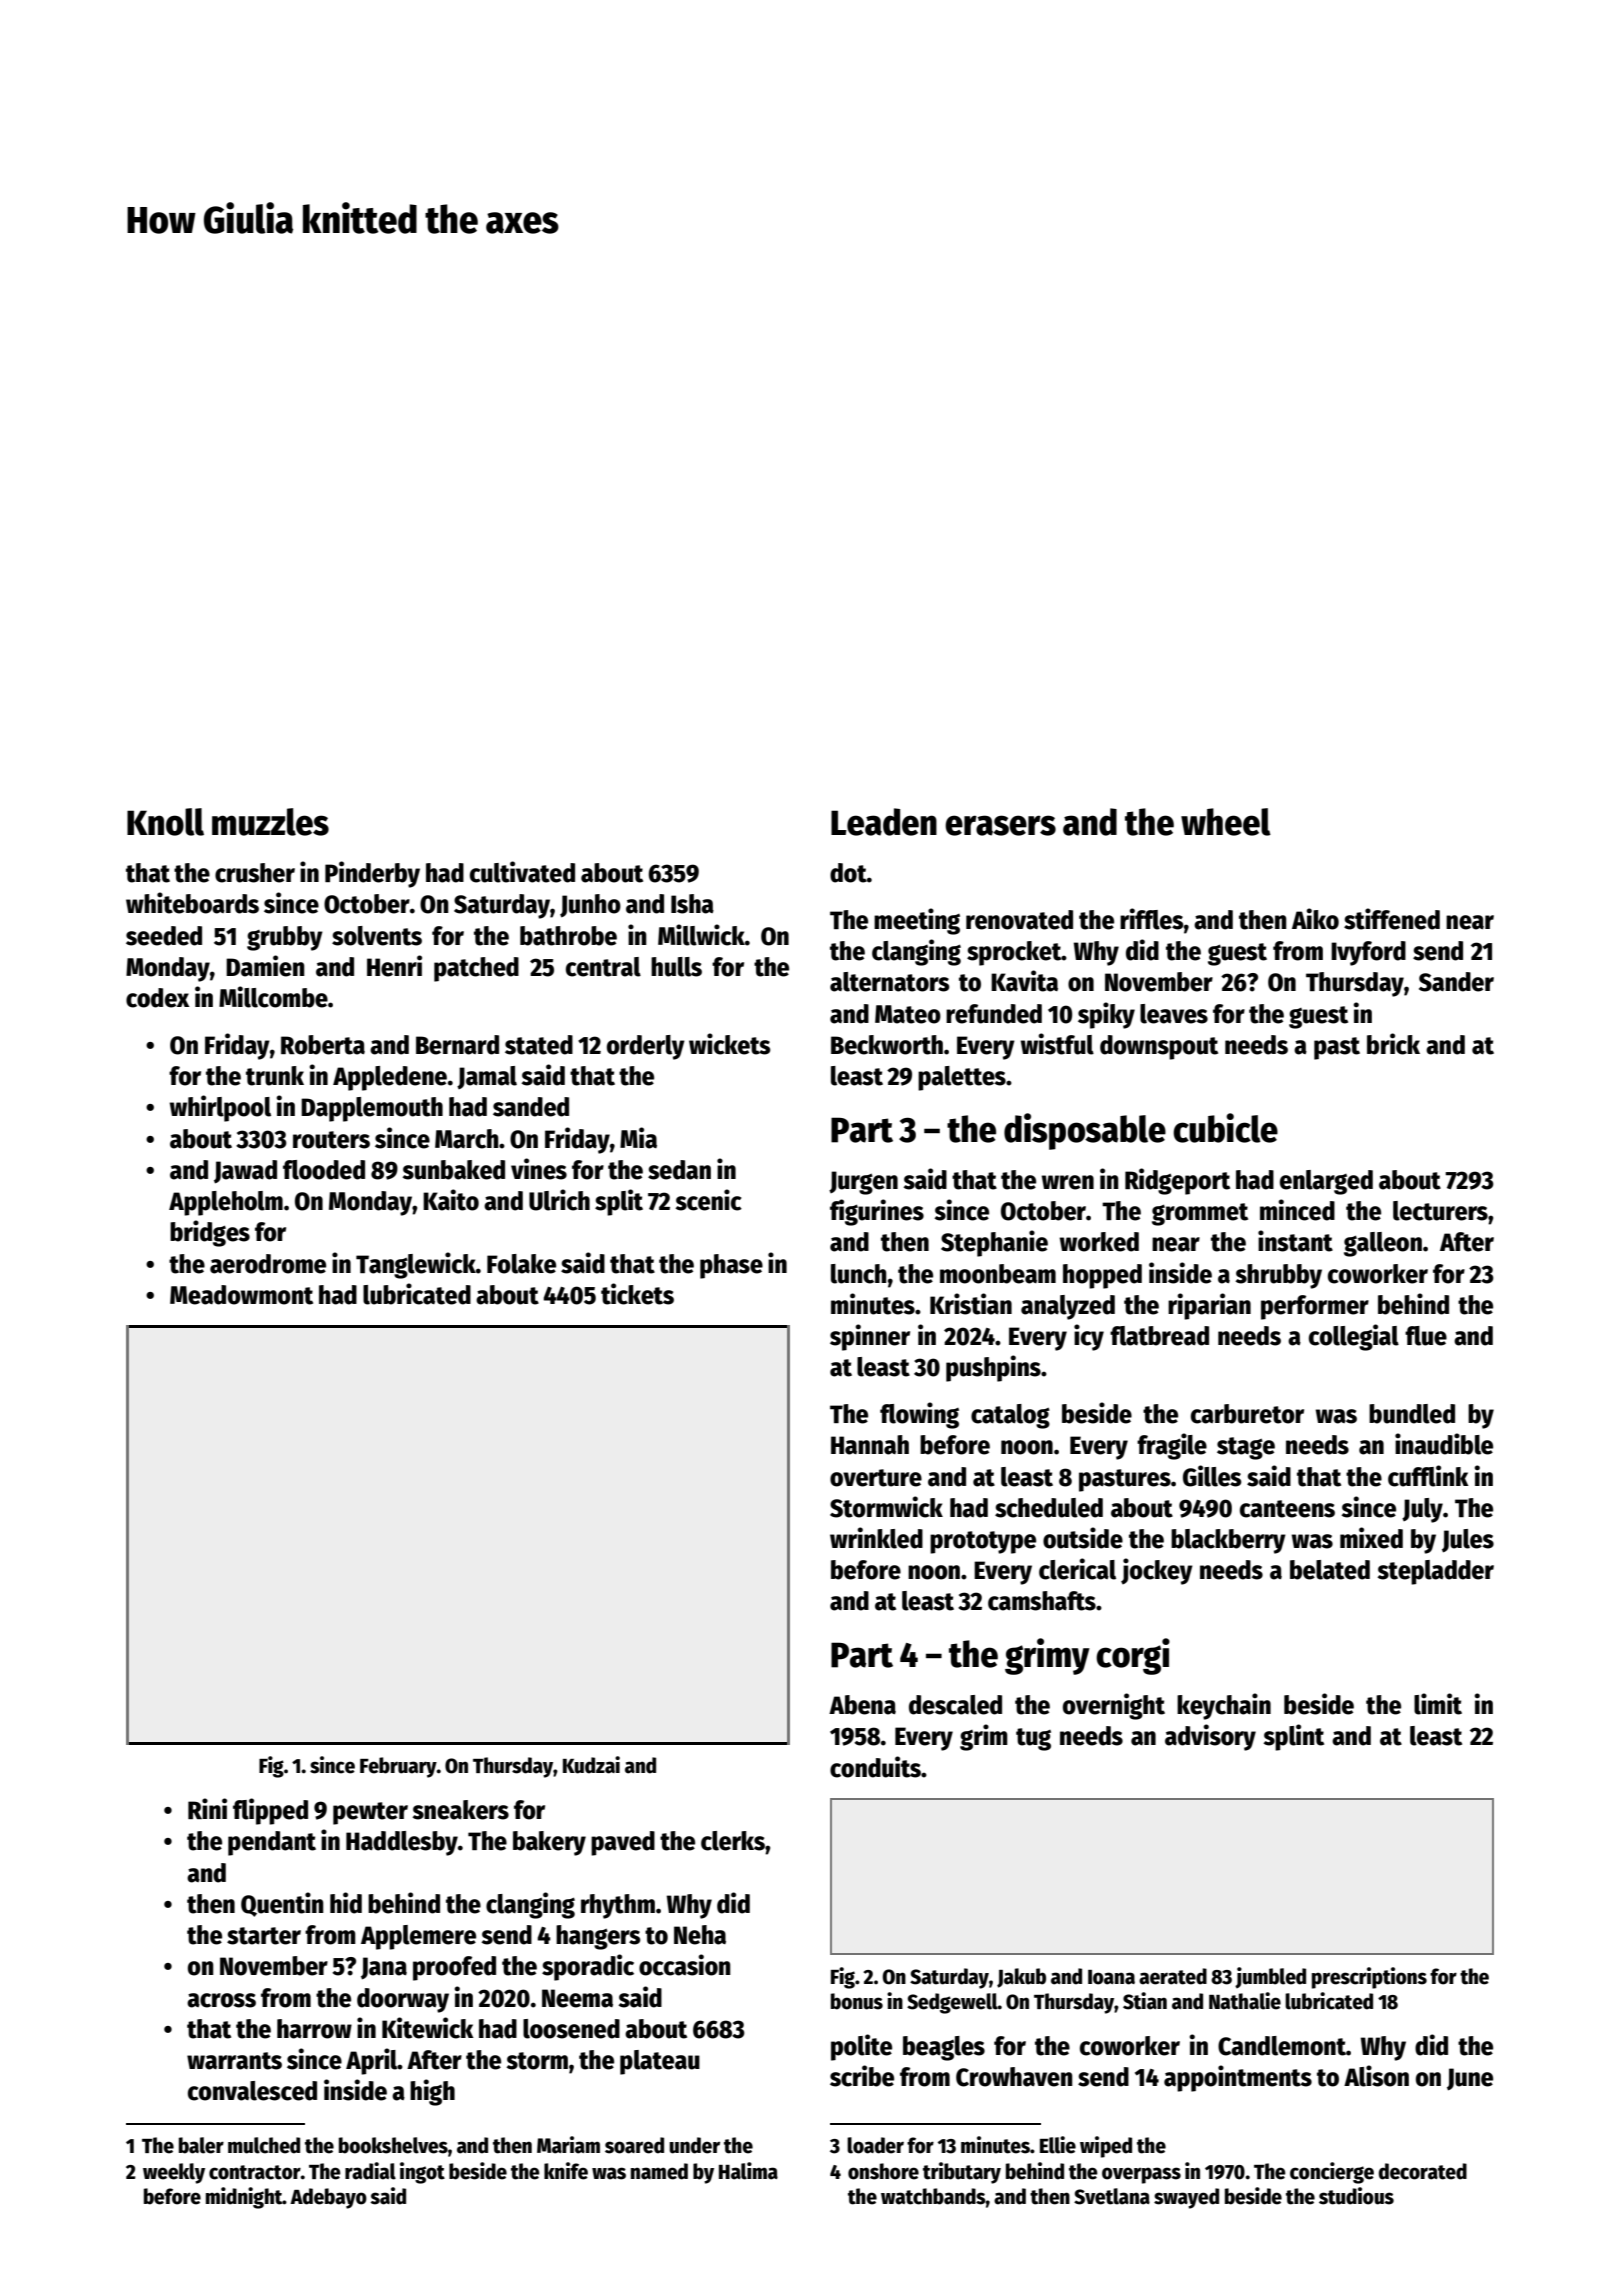  Describe the element at coordinates (1456, 982) in the screenshot. I see `Sander` at that location.
